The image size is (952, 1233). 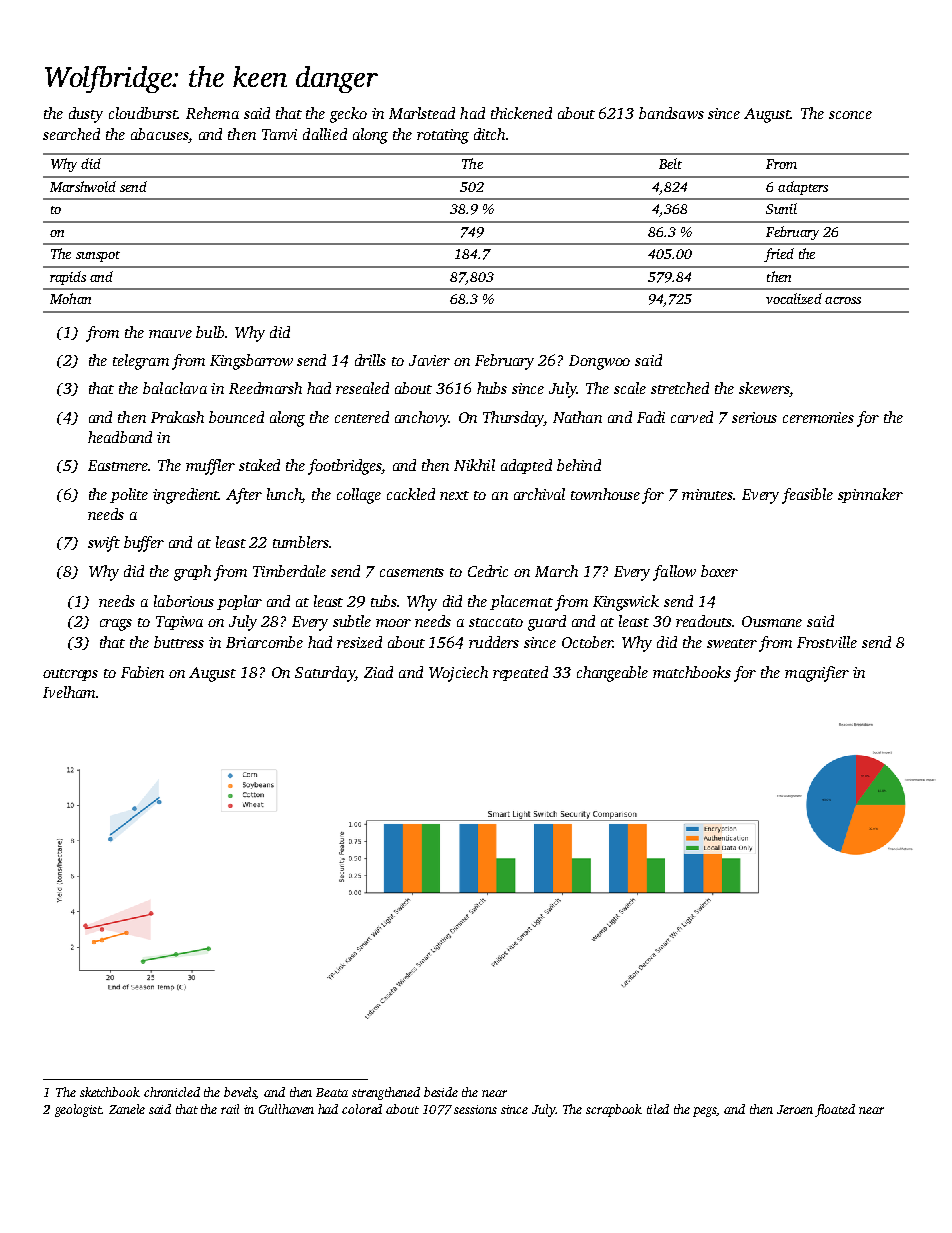 What do you see at coordinates (332, 1092) in the screenshot?
I see `Beata` at bounding box center [332, 1092].
